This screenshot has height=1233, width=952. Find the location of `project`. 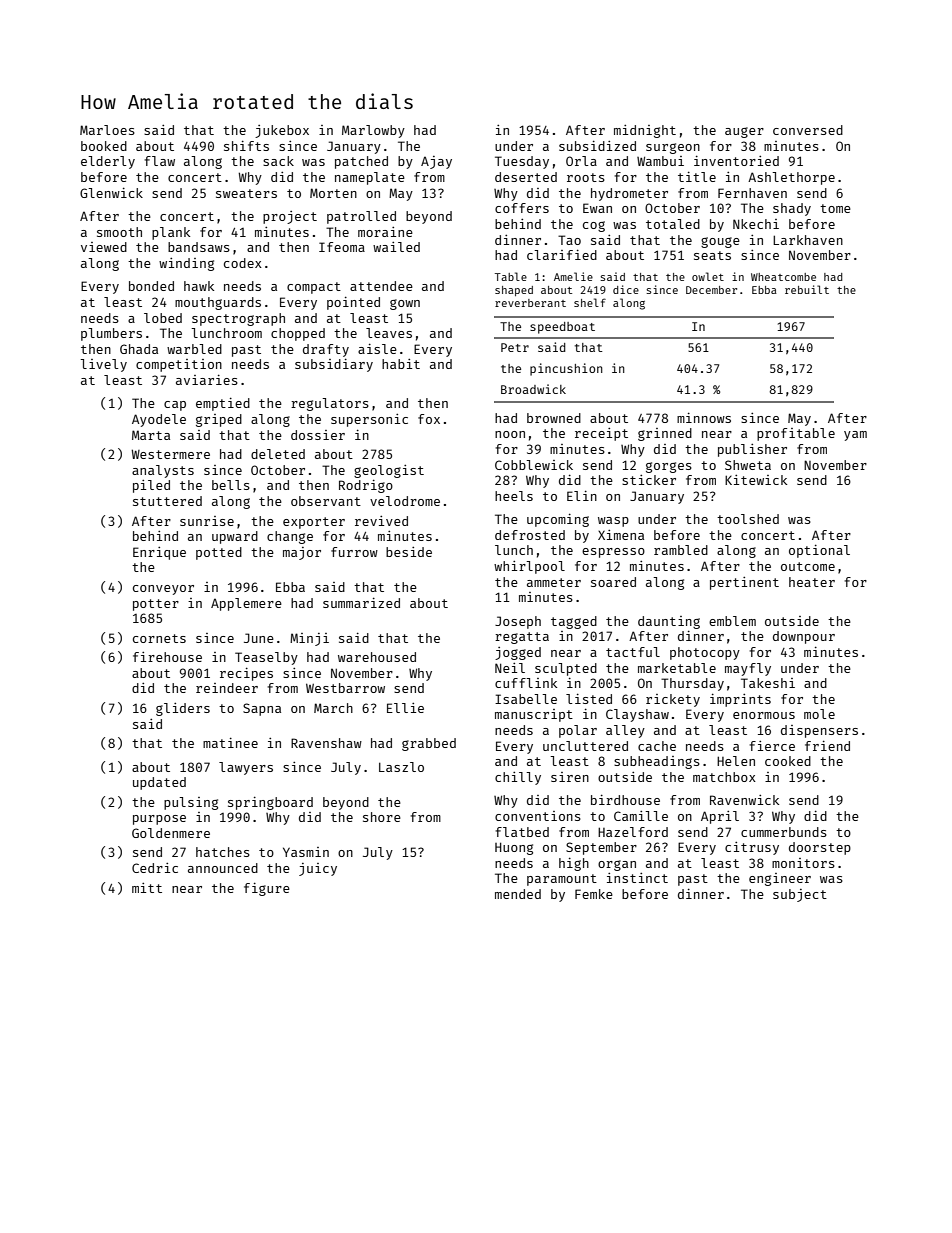

project is located at coordinates (290, 217).
